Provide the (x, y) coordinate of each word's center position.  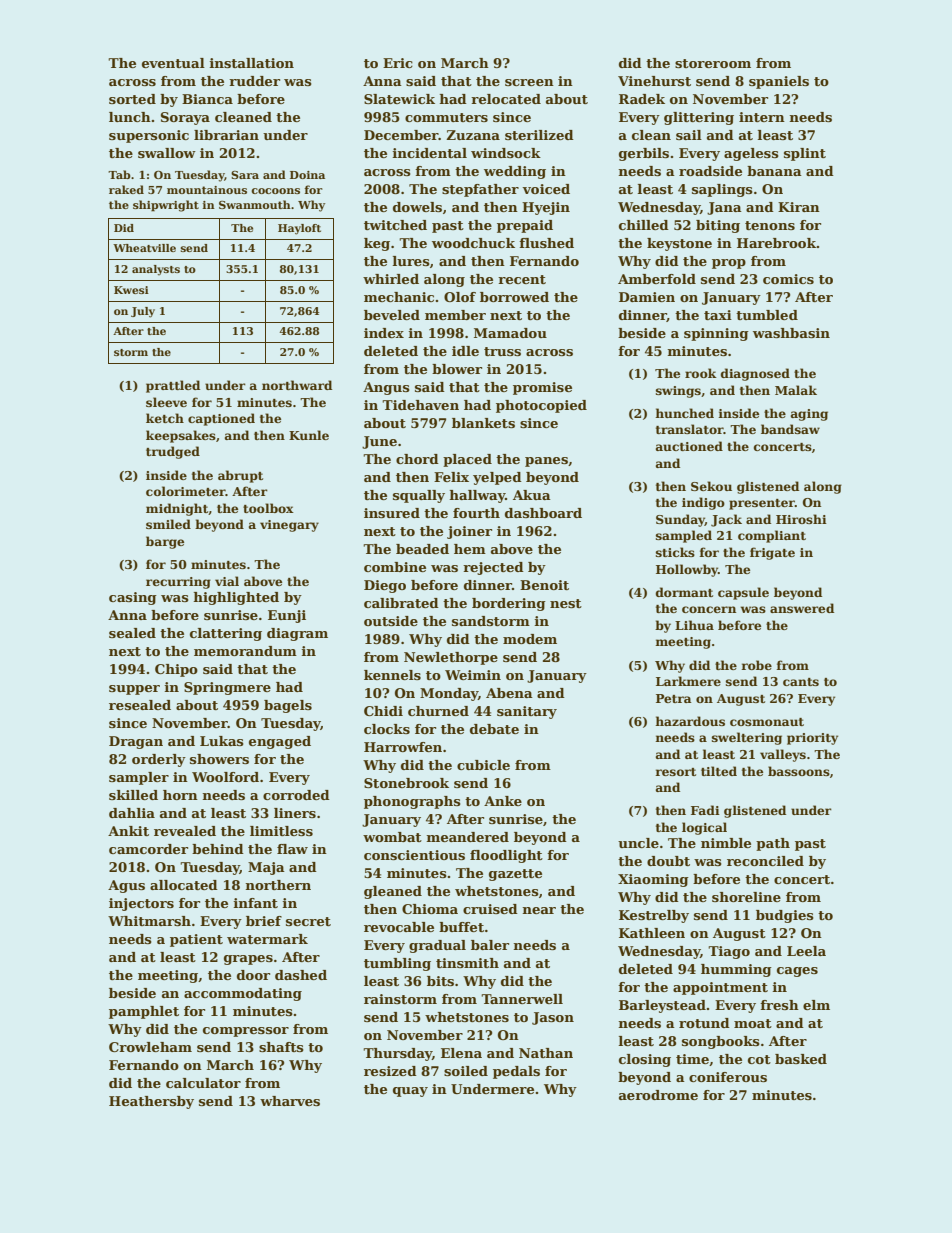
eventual (173, 63)
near (539, 910)
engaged (280, 742)
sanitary (527, 712)
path (773, 844)
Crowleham (150, 1047)
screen (529, 82)
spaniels (779, 82)
